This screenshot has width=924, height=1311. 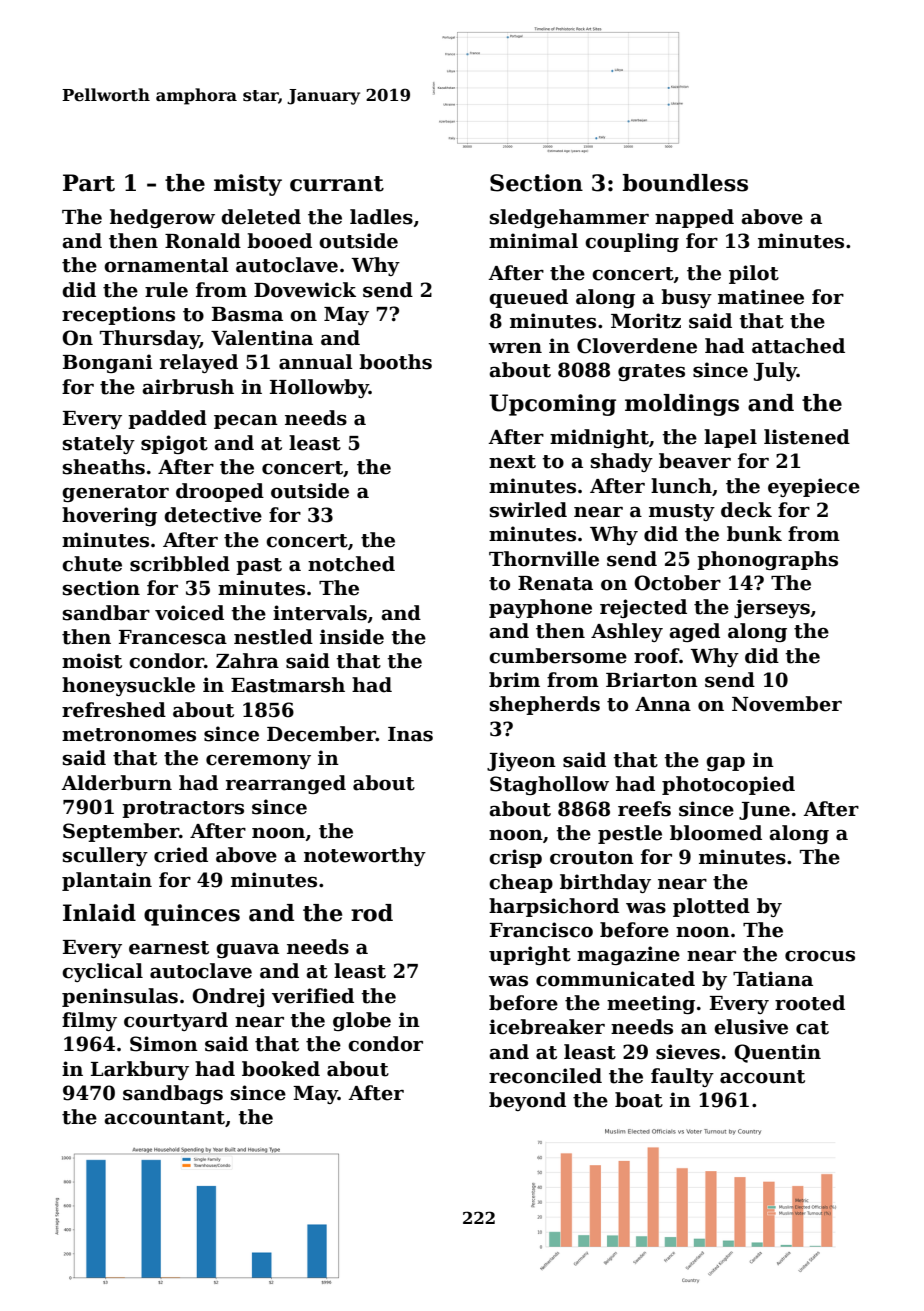 I want to click on chute, so click(x=92, y=564).
